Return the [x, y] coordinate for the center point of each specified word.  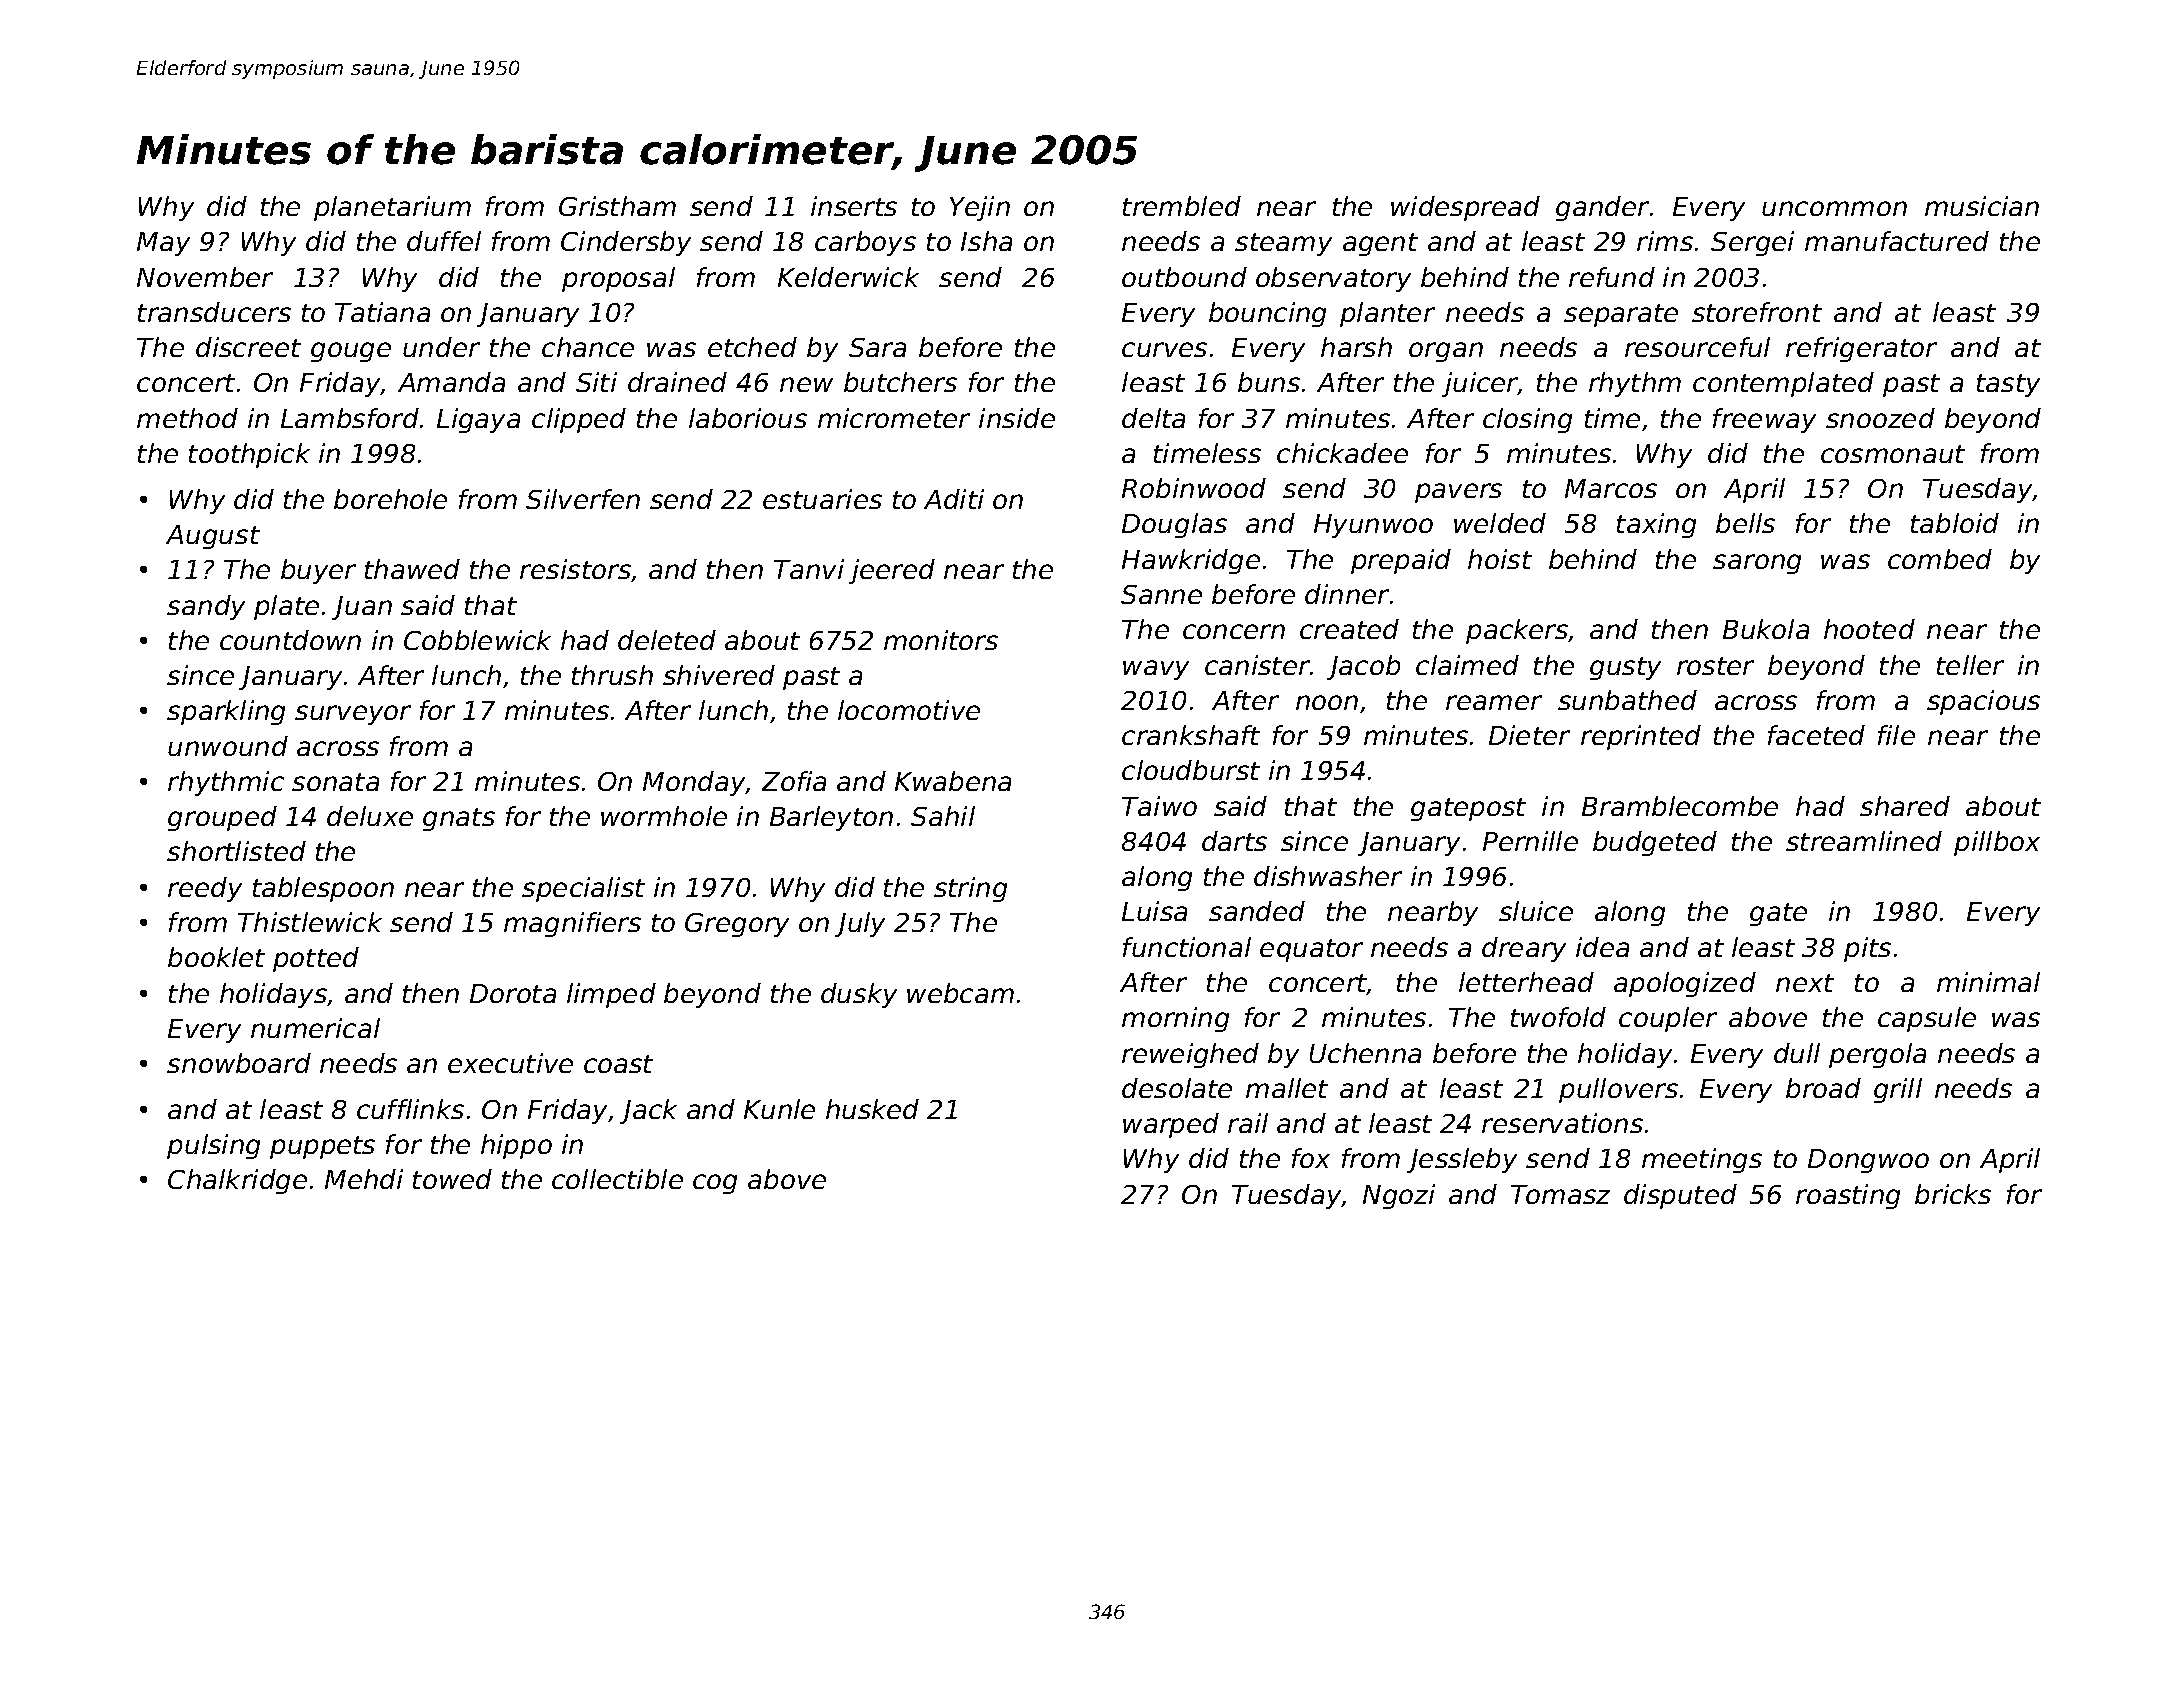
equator [1311, 950]
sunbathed [1627, 700]
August [213, 537]
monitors [941, 640]
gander [1602, 208]
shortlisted [236, 851]
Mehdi [364, 1179]
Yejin [980, 208]
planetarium [392, 208]
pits [1867, 949]
